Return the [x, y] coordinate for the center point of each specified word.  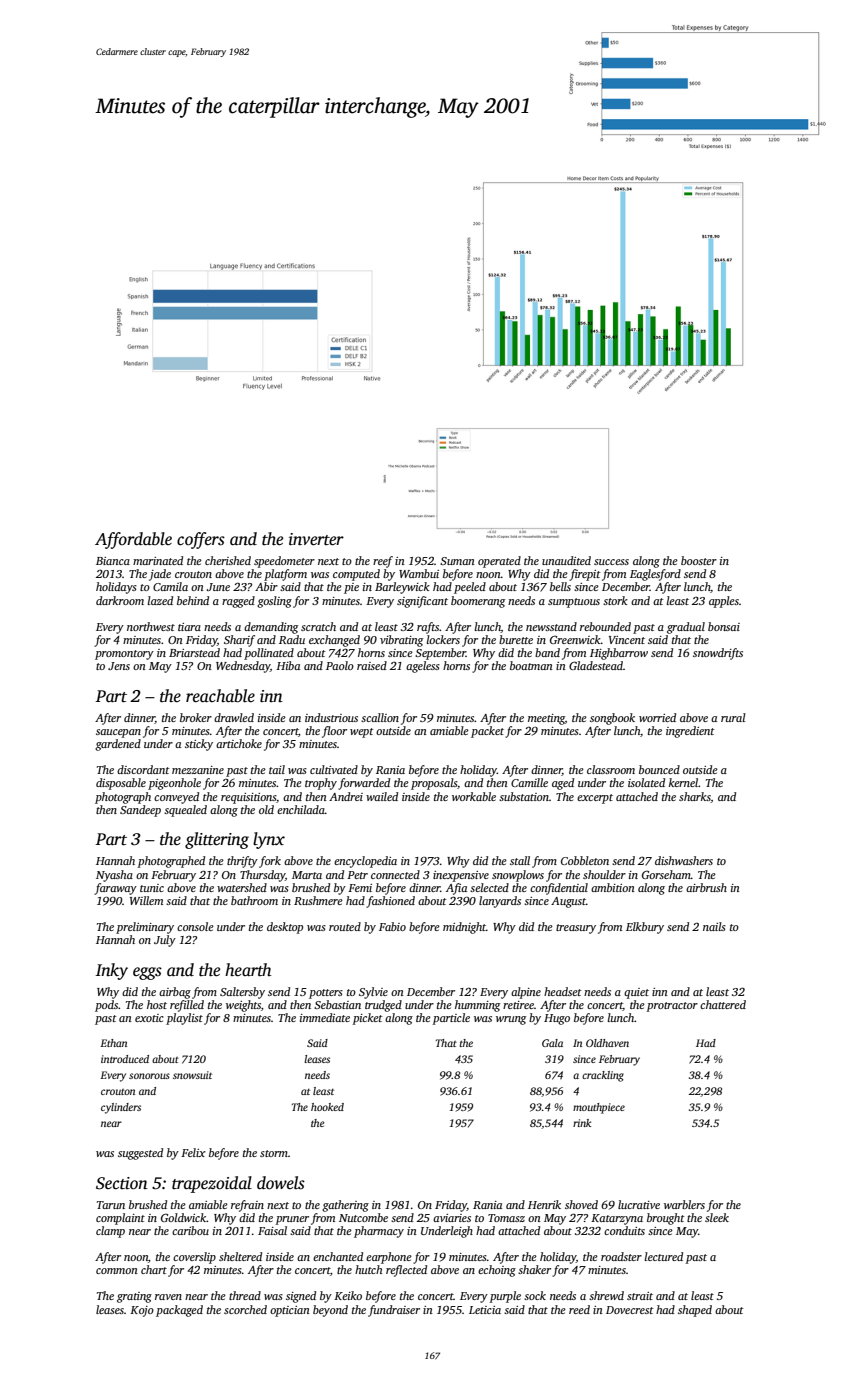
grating [134, 1297]
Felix [193, 1152]
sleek [717, 1217]
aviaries [452, 1218]
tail [277, 769]
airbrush [706, 887]
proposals [434, 784]
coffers [201, 540]
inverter [316, 539]
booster [699, 560]
